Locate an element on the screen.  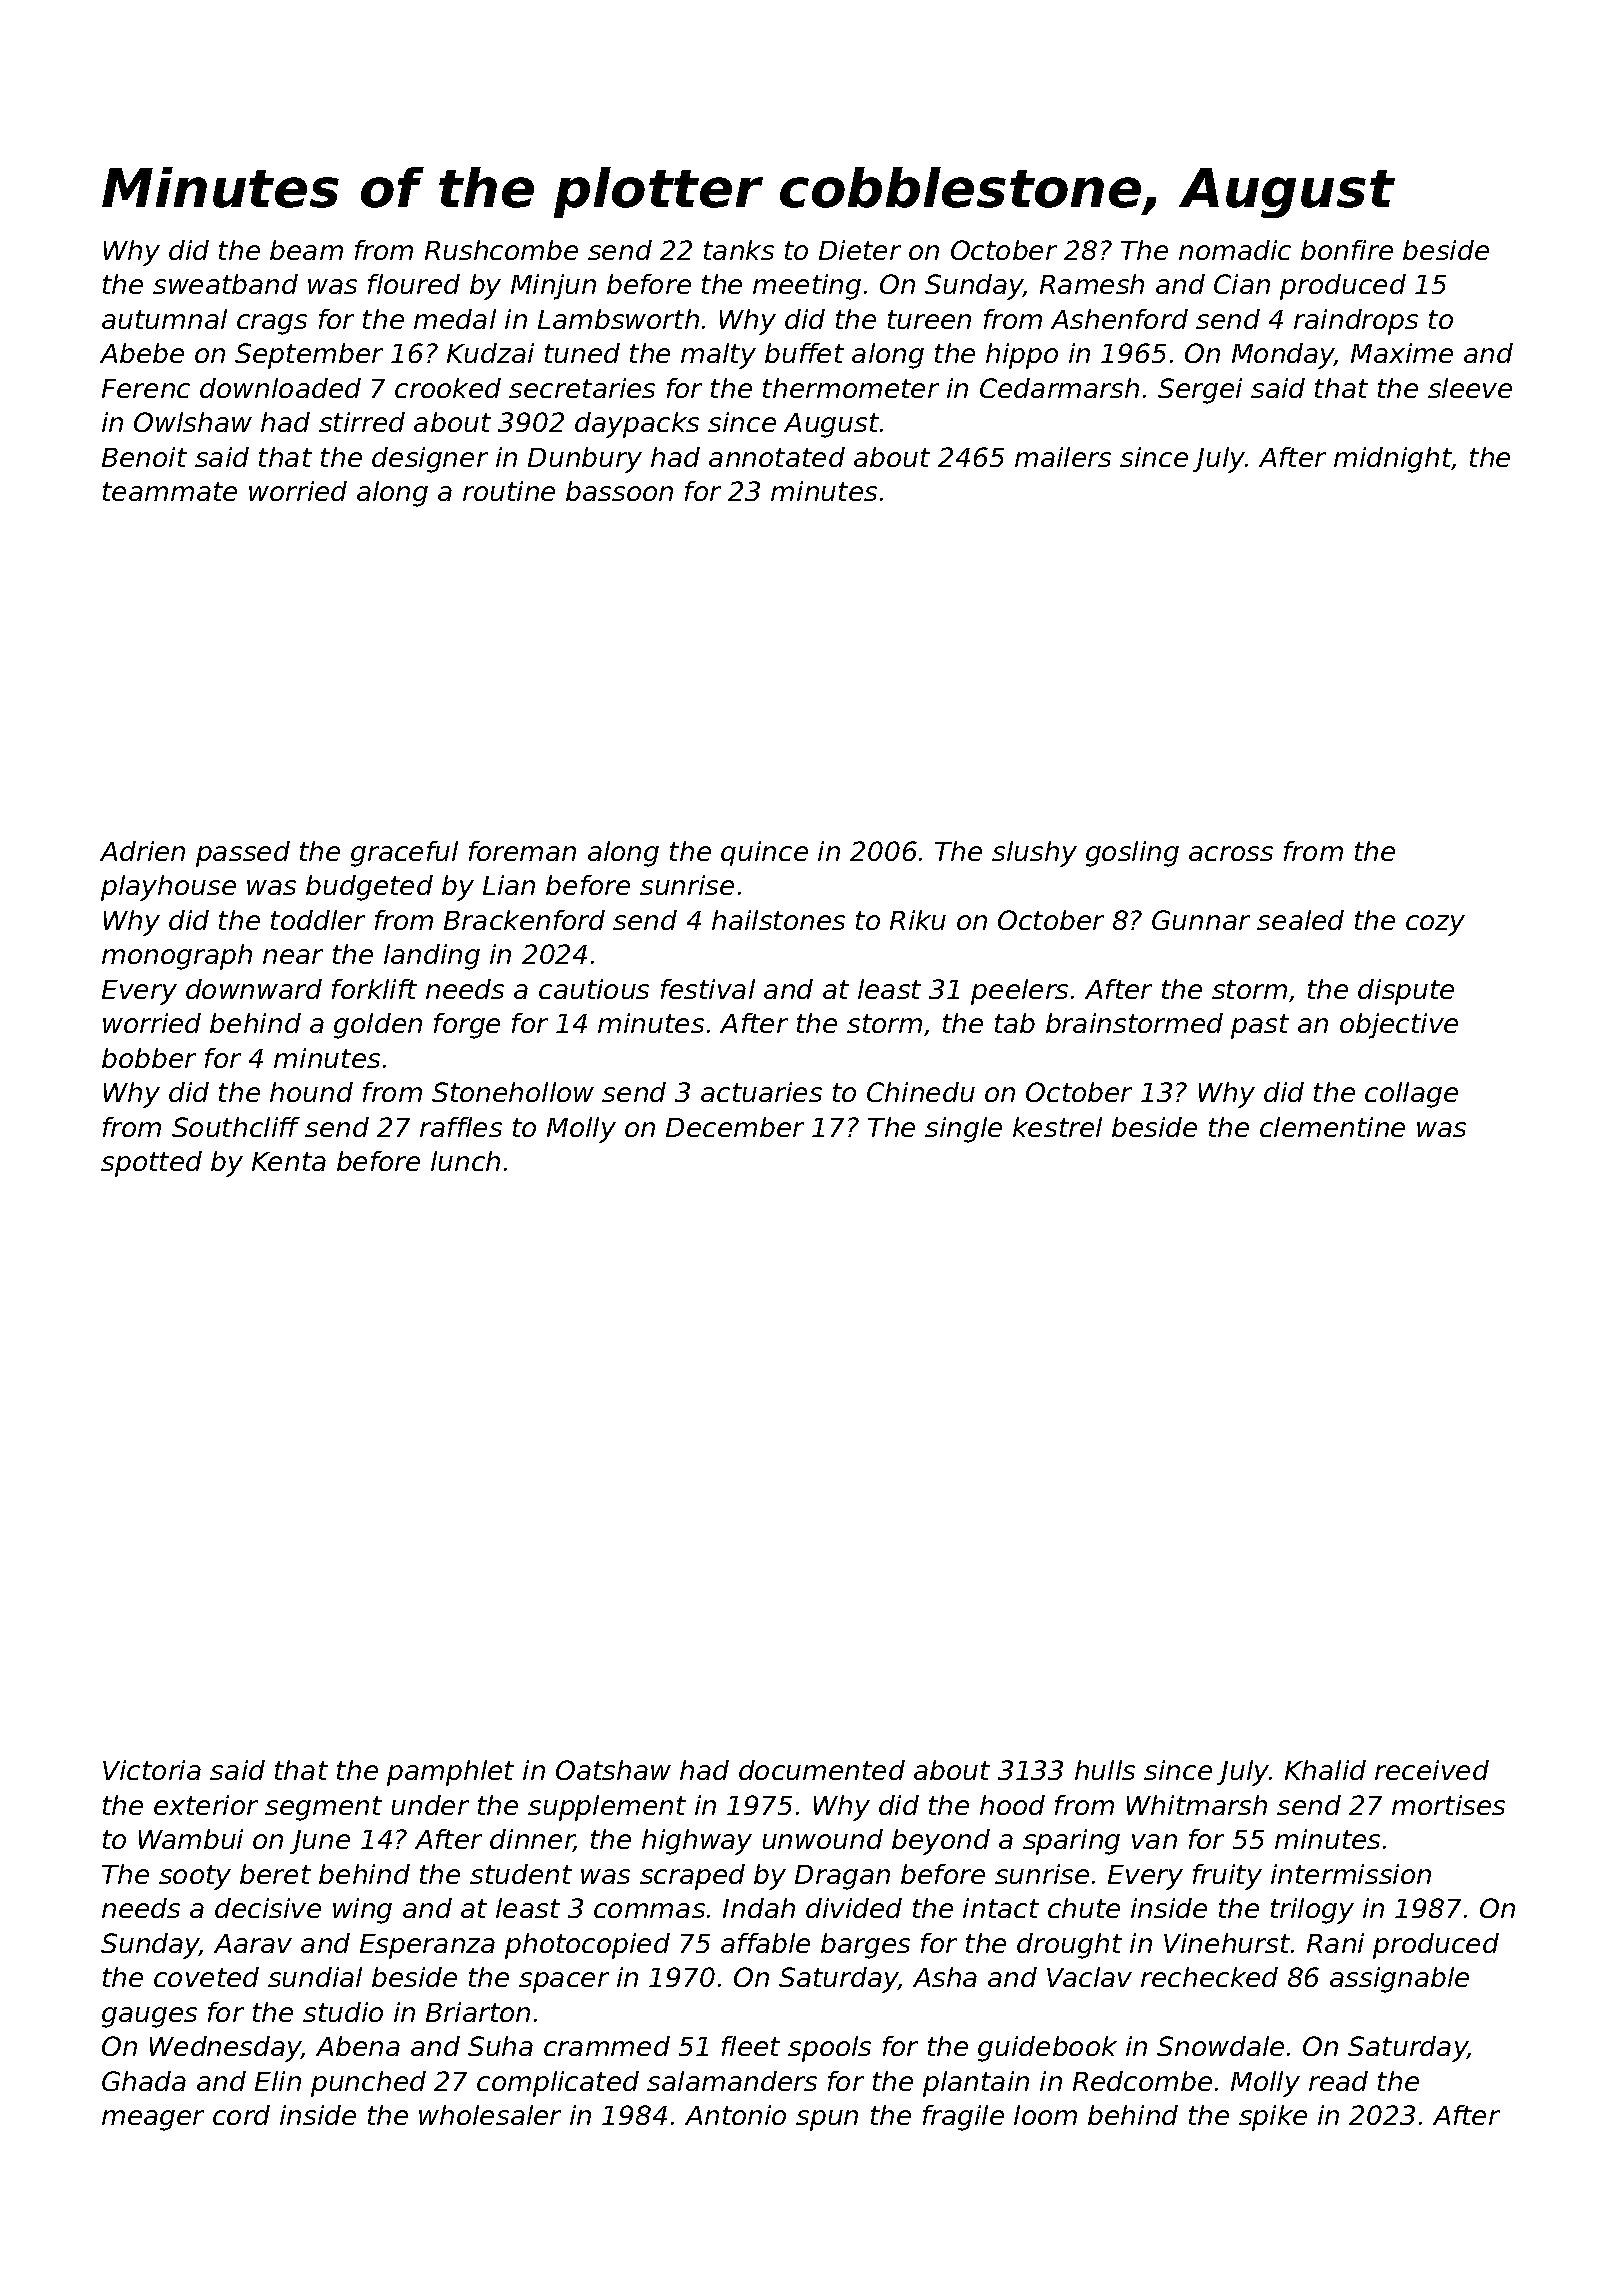
collage is located at coordinates (1411, 1095).
